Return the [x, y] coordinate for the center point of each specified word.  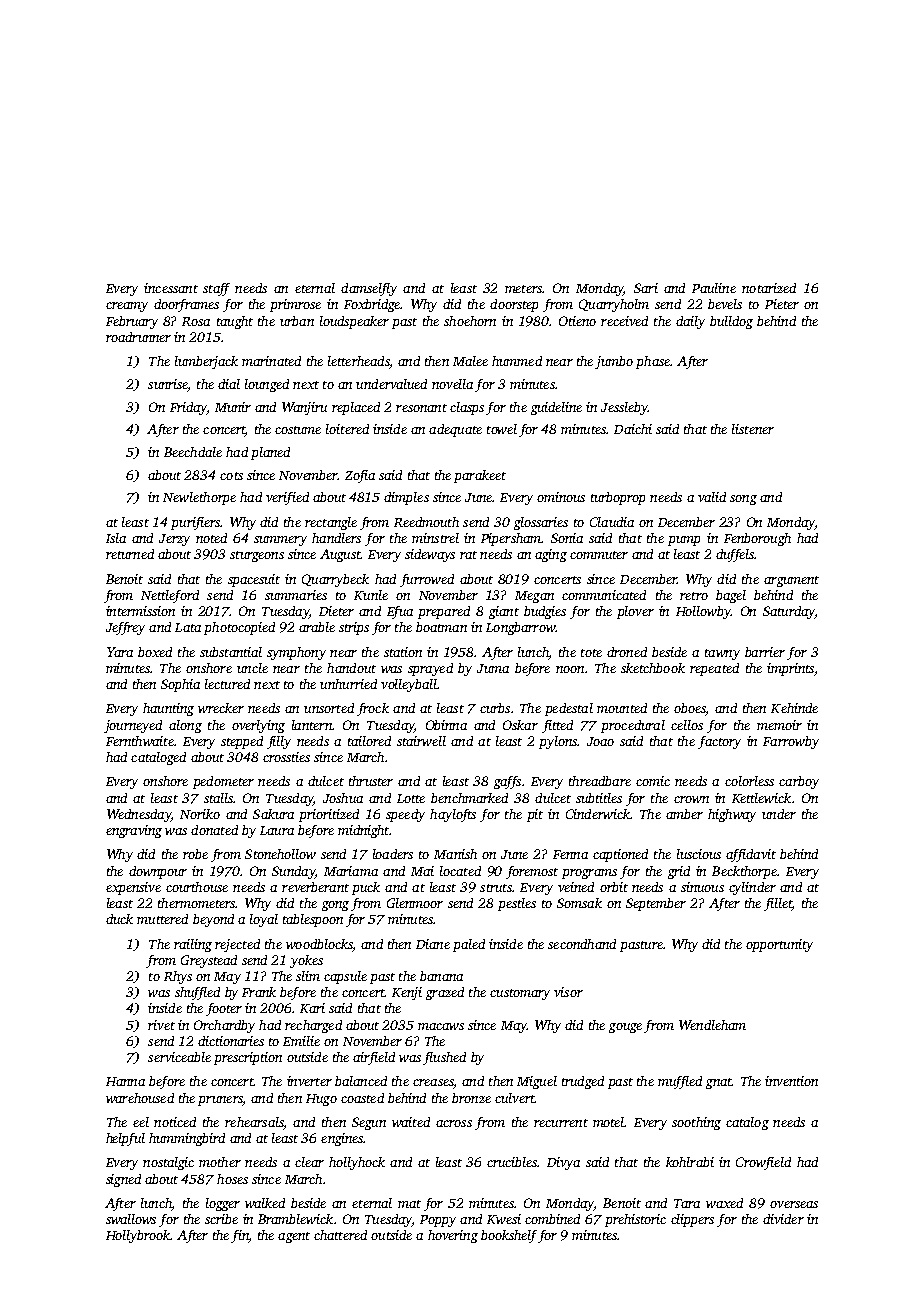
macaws [441, 1026]
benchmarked [469, 798]
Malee [470, 361]
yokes [306, 961]
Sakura [273, 814]
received [624, 321]
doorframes [186, 305]
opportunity [779, 945]
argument [791, 581]
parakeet [480, 476]
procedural [633, 726]
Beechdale [193, 452]
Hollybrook [138, 1236]
